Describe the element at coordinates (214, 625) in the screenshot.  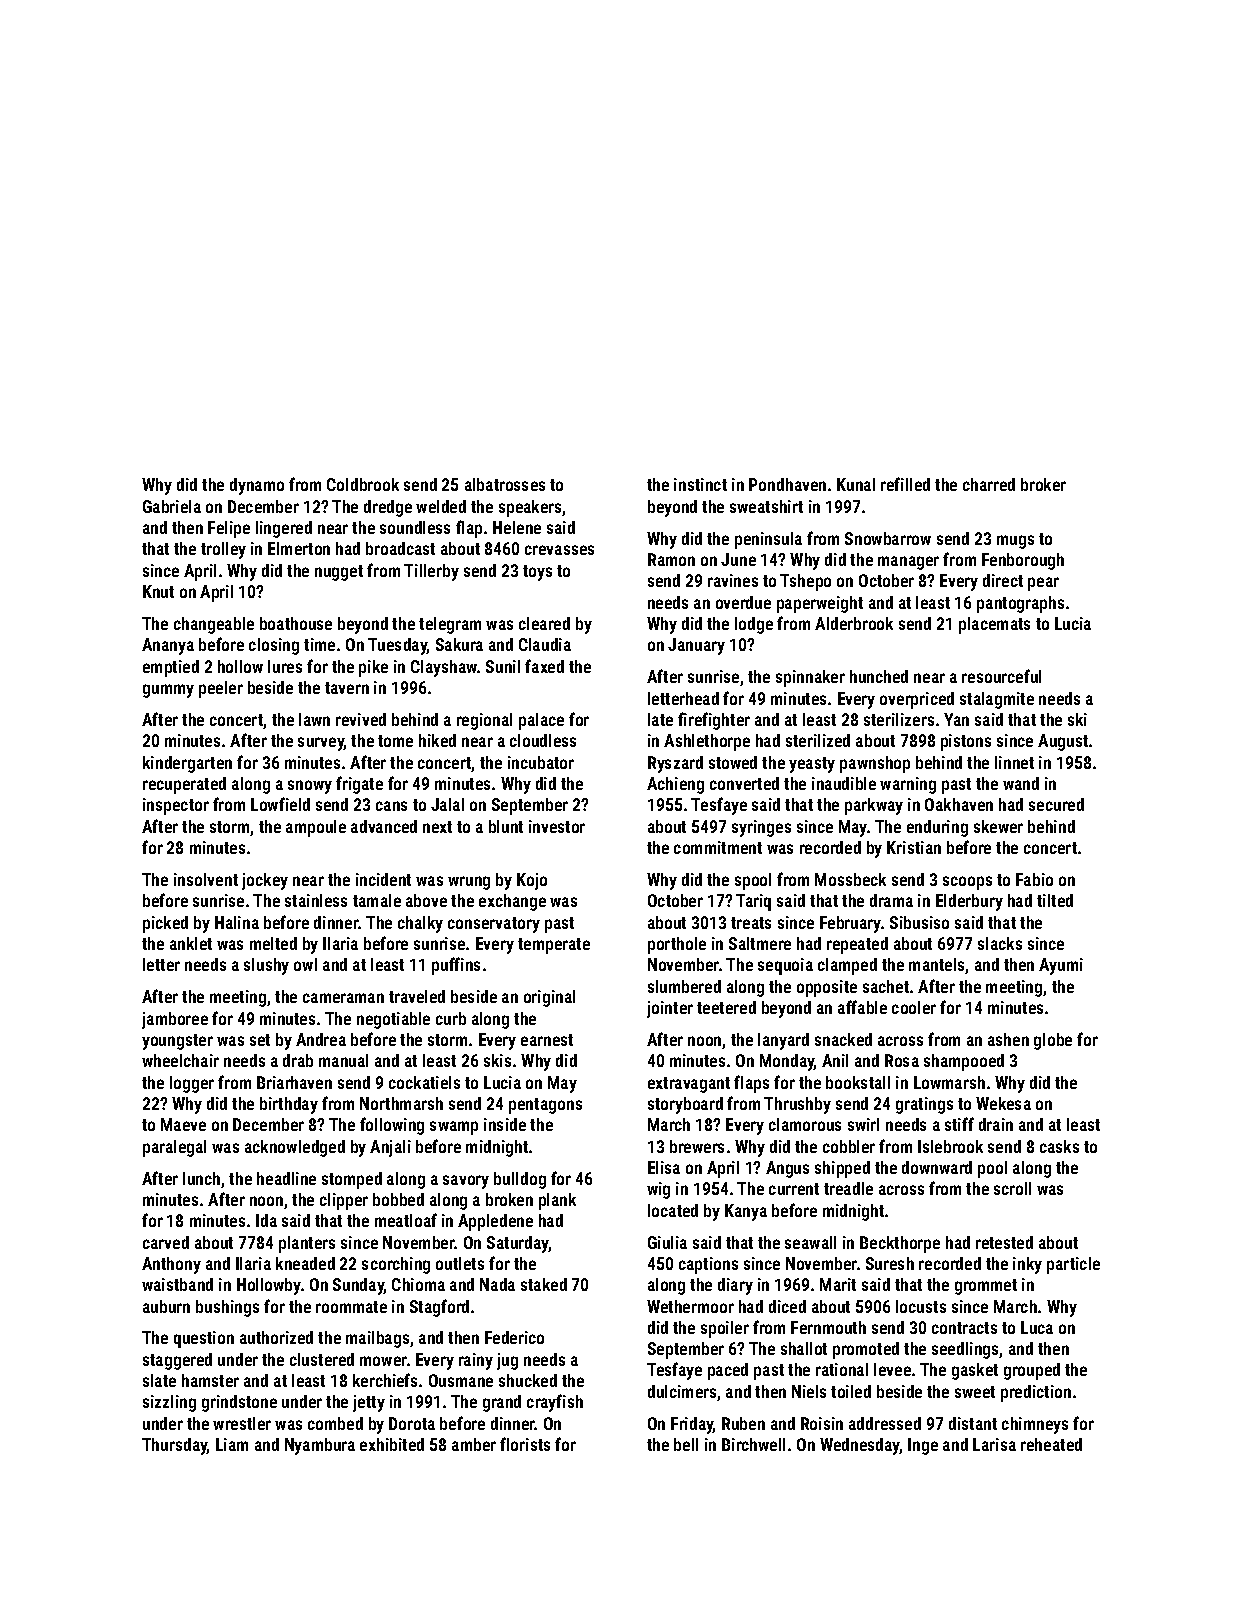
I see `changeable` at that location.
